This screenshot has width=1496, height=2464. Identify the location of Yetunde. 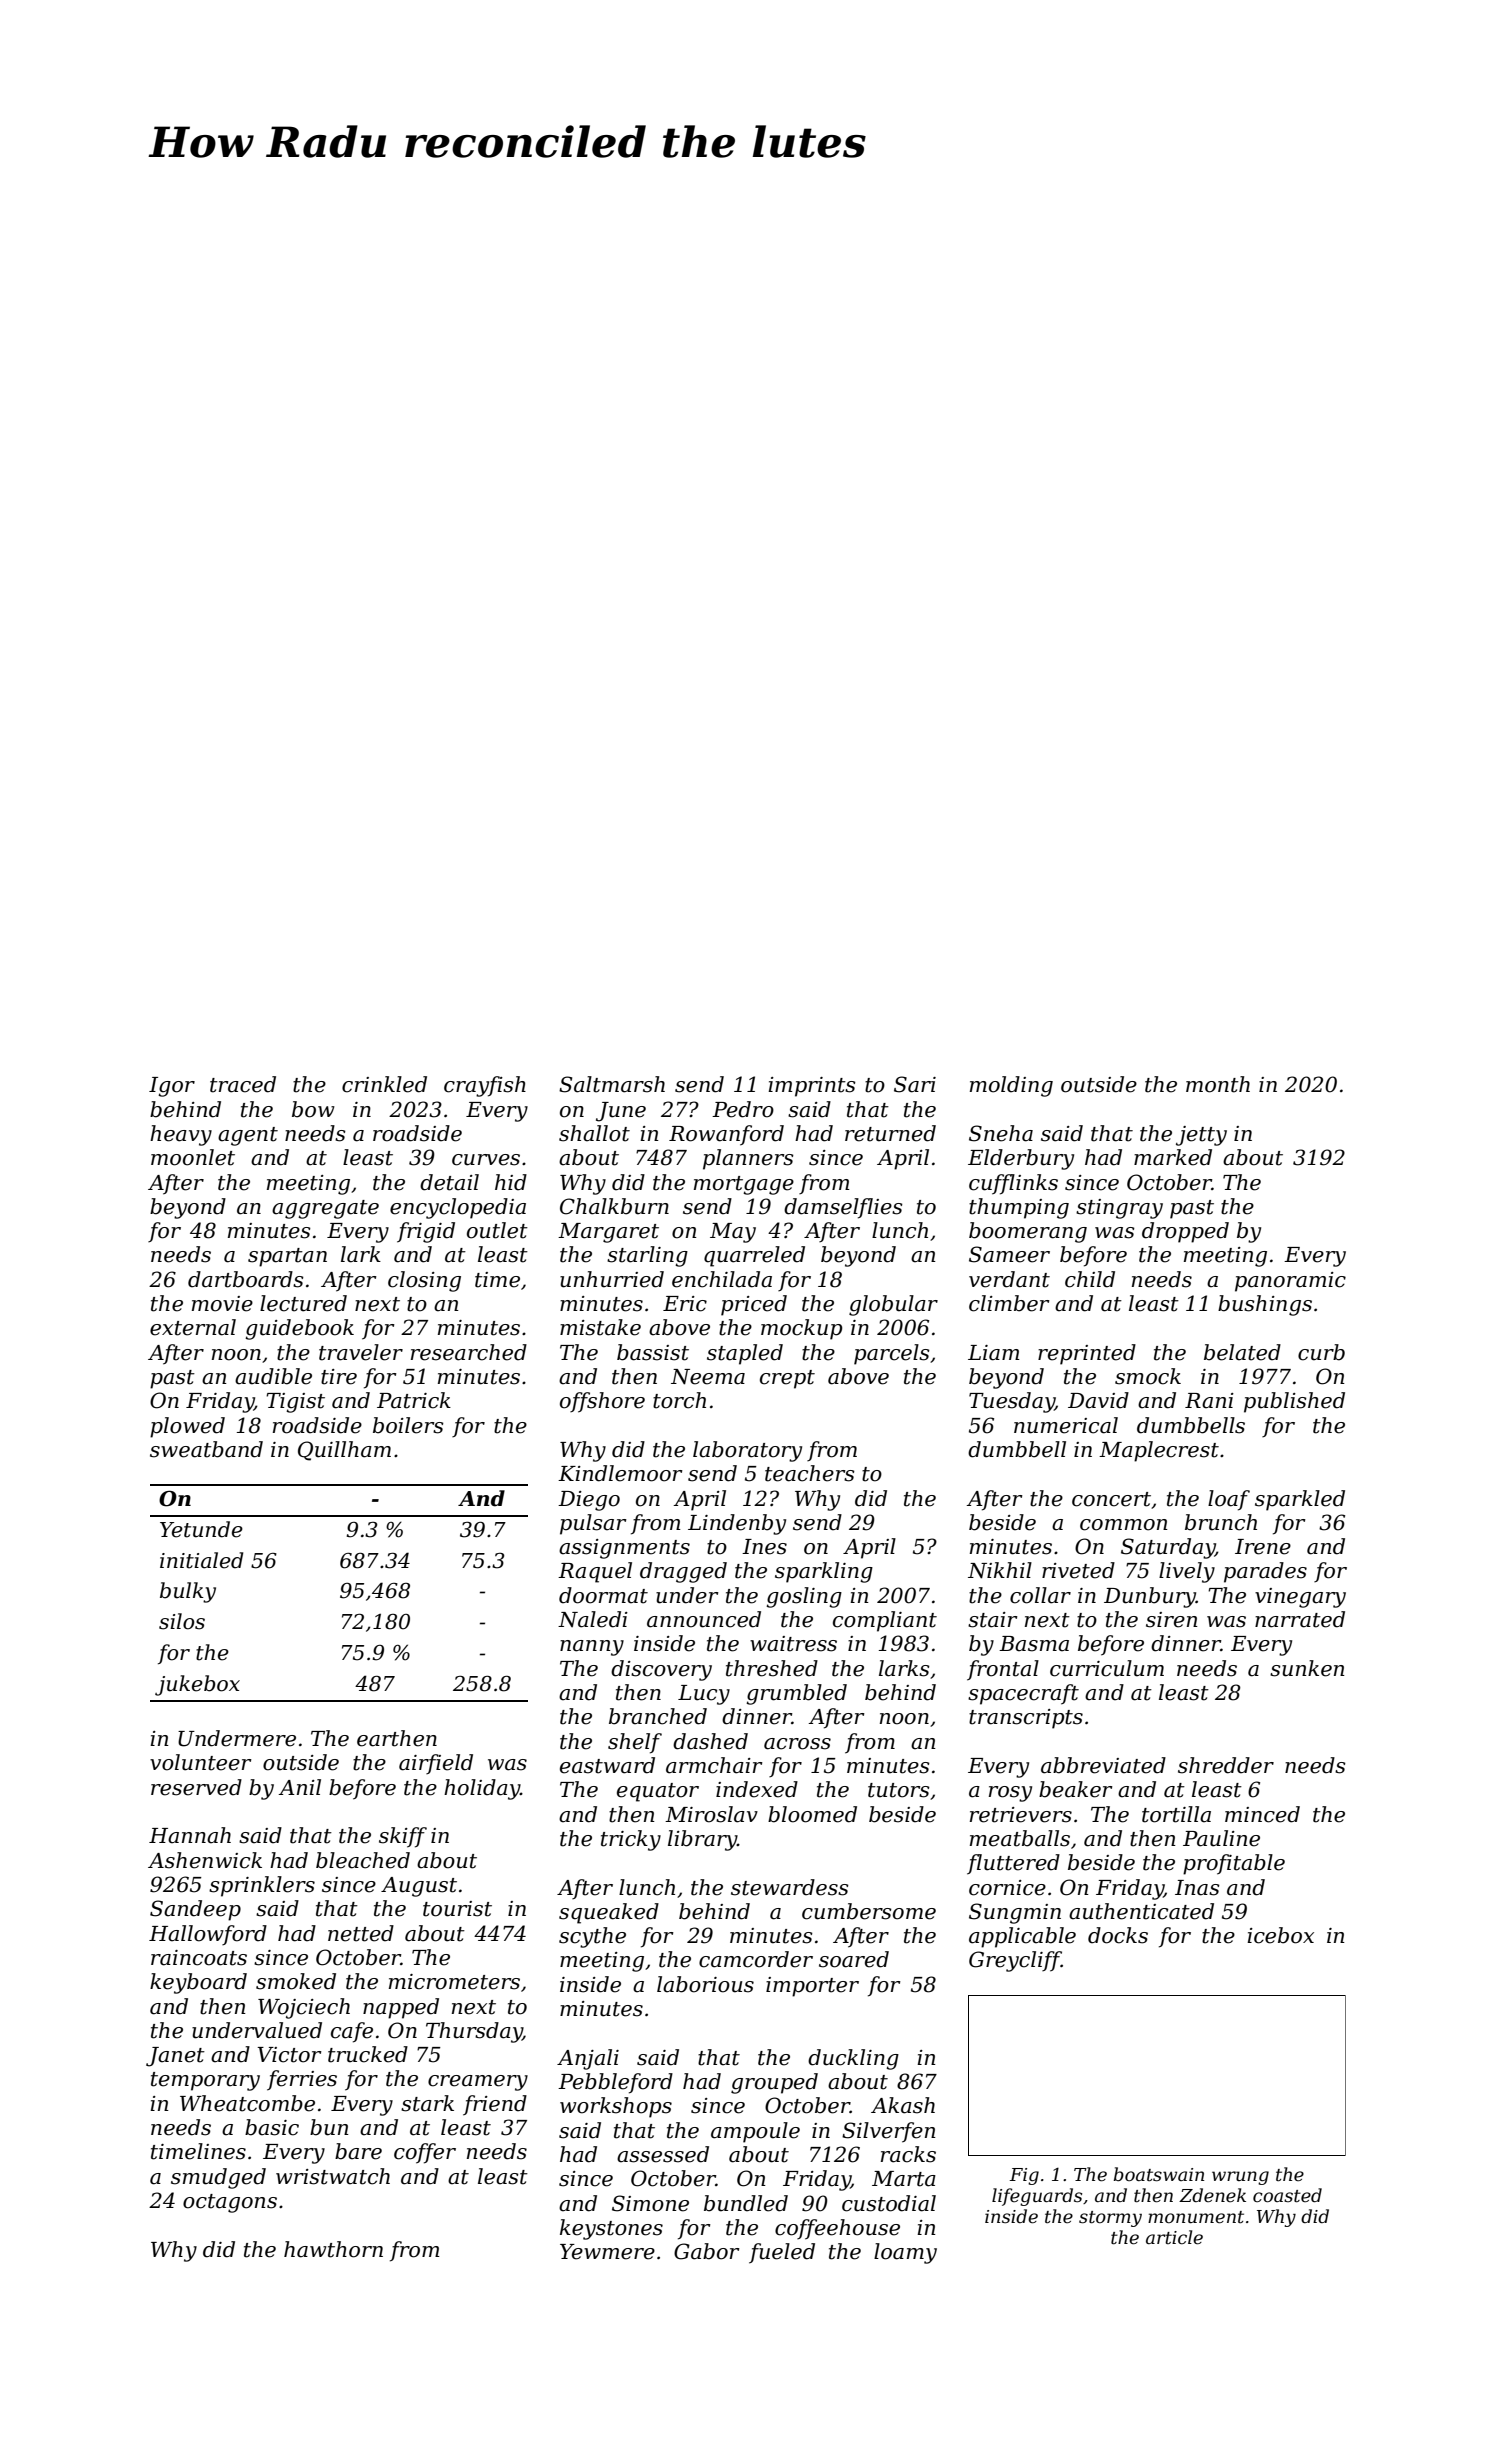
(201, 1529).
